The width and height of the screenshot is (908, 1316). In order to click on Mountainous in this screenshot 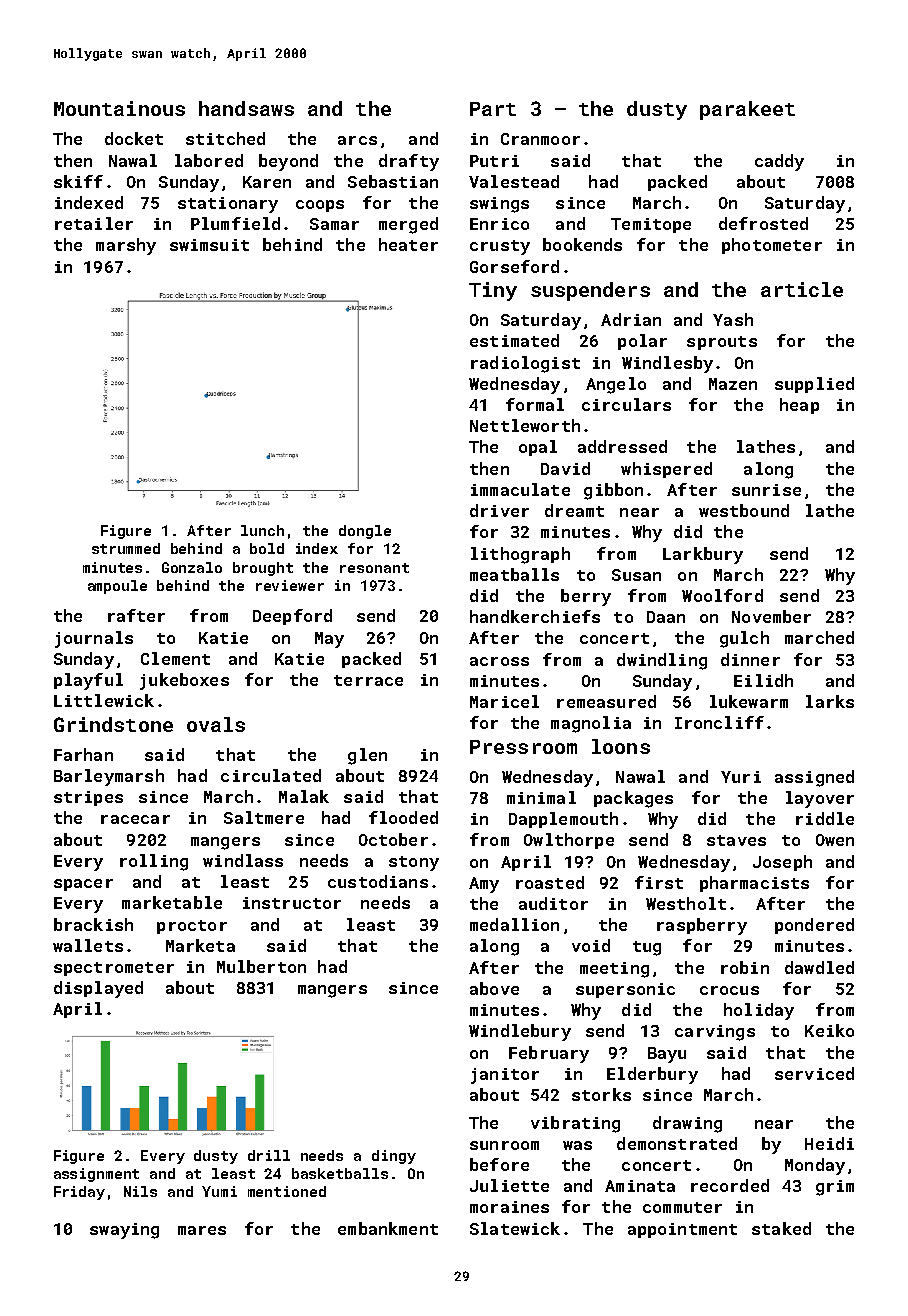, I will do `click(119, 108)`.
